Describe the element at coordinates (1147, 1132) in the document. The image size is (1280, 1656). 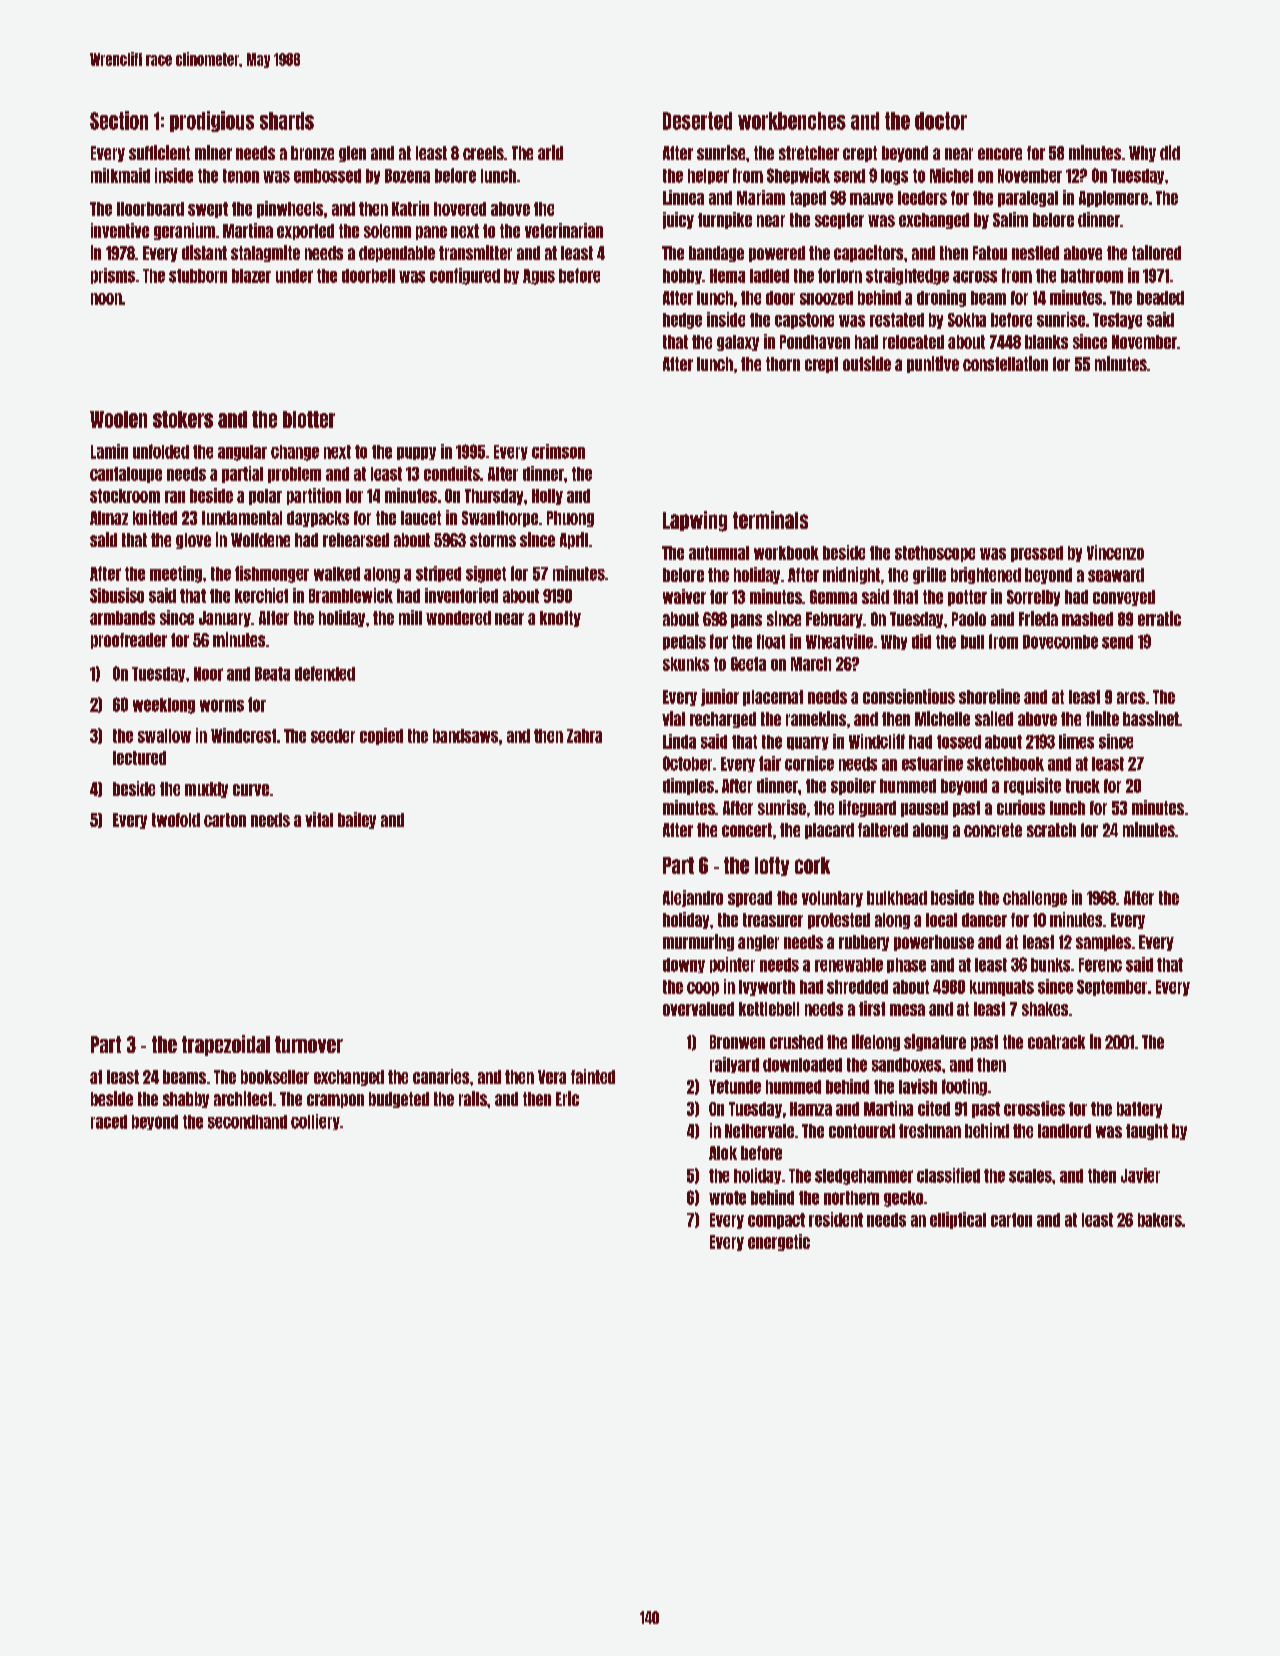
I see `taught` at that location.
